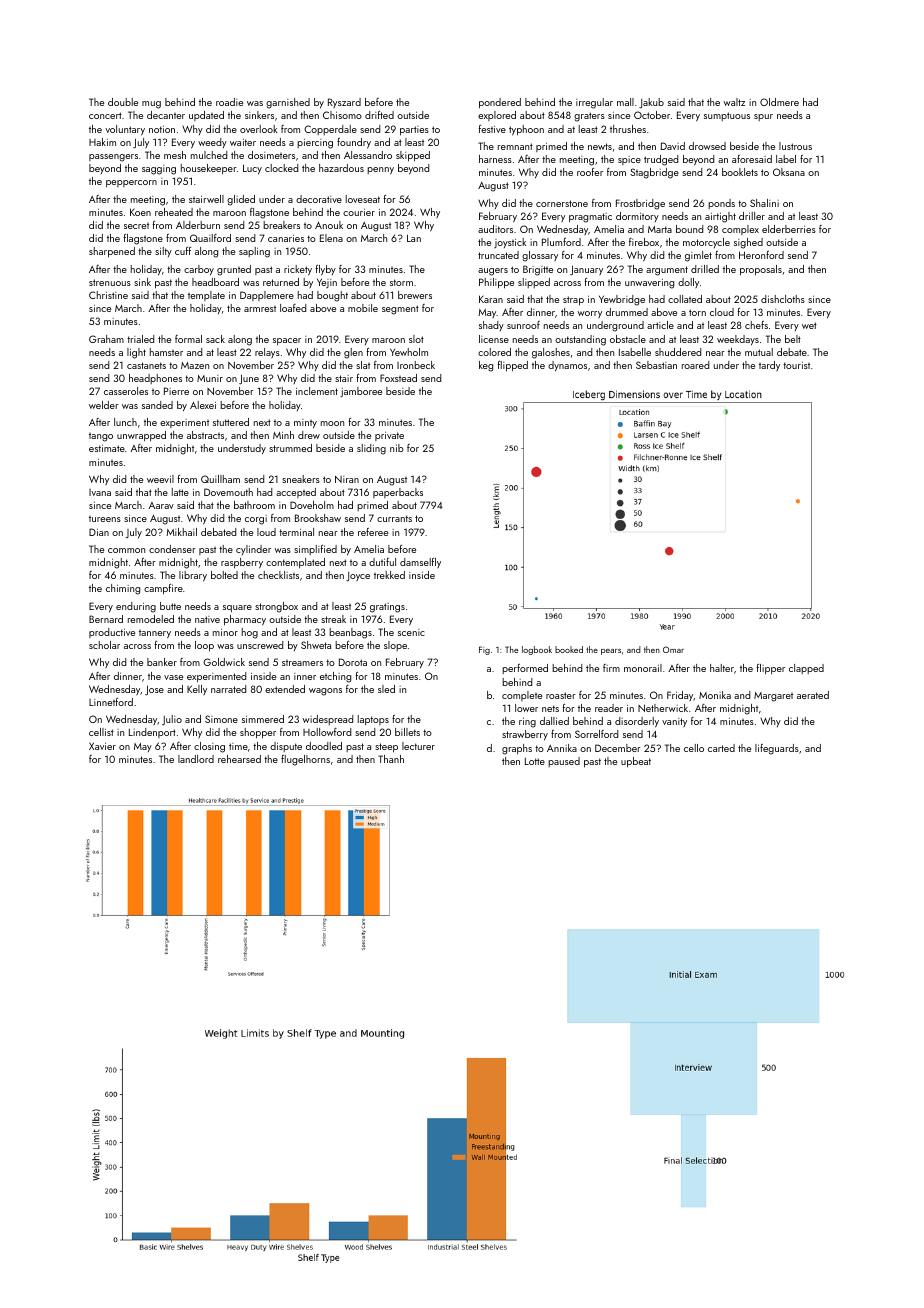 The image size is (924, 1308). I want to click on streak, so click(333, 619).
